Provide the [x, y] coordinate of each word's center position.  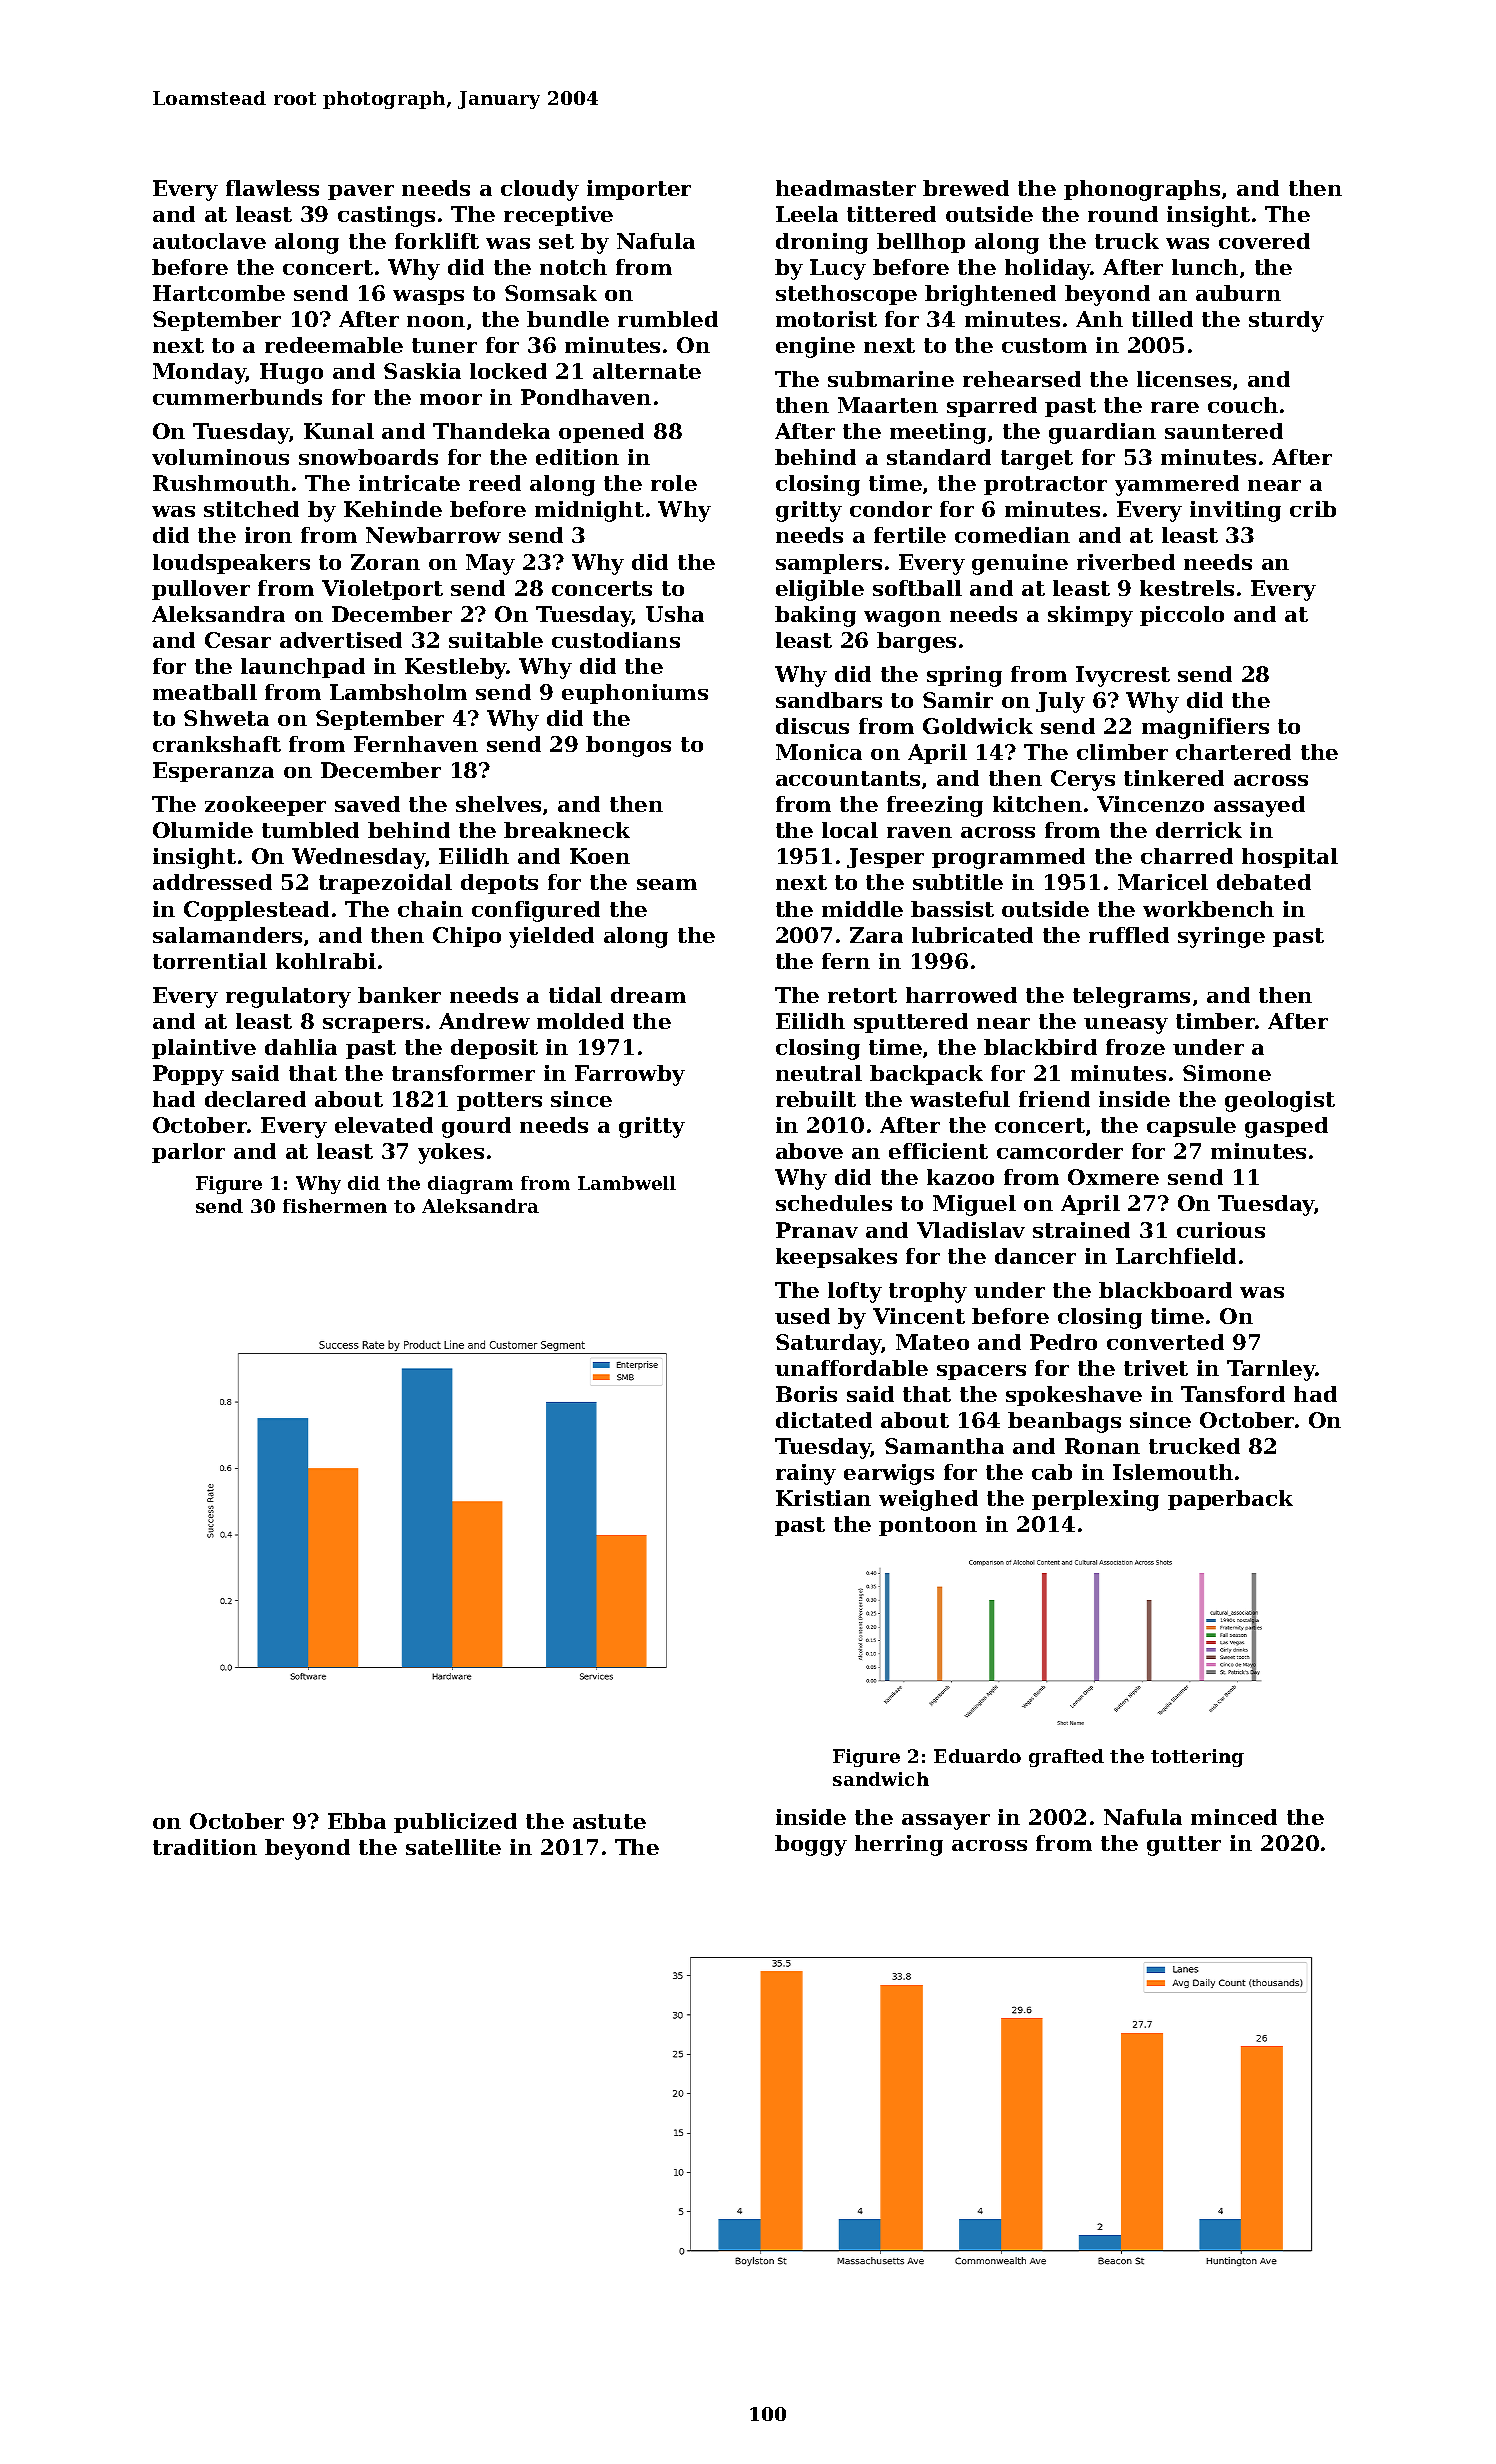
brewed [966, 188]
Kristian [823, 1498]
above [809, 1151]
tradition [205, 1847]
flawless [272, 188]
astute [609, 1821]
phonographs [1142, 190]
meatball [205, 692]
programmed [1008, 858]
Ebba [357, 1821]
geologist [1280, 1101]
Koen [600, 856]
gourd [476, 1127]
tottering [1197, 1758]
